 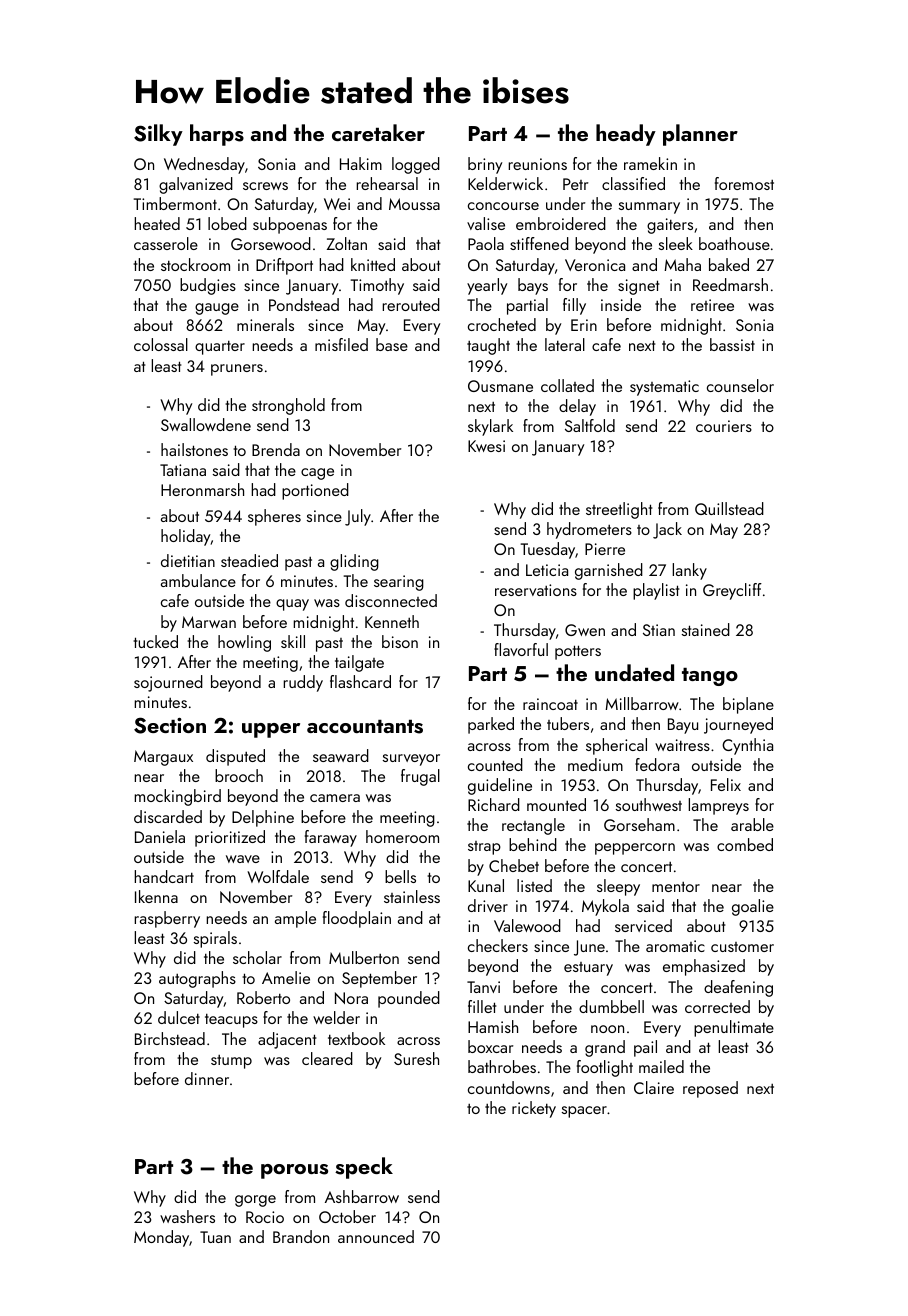 I want to click on July, so click(x=358, y=517).
